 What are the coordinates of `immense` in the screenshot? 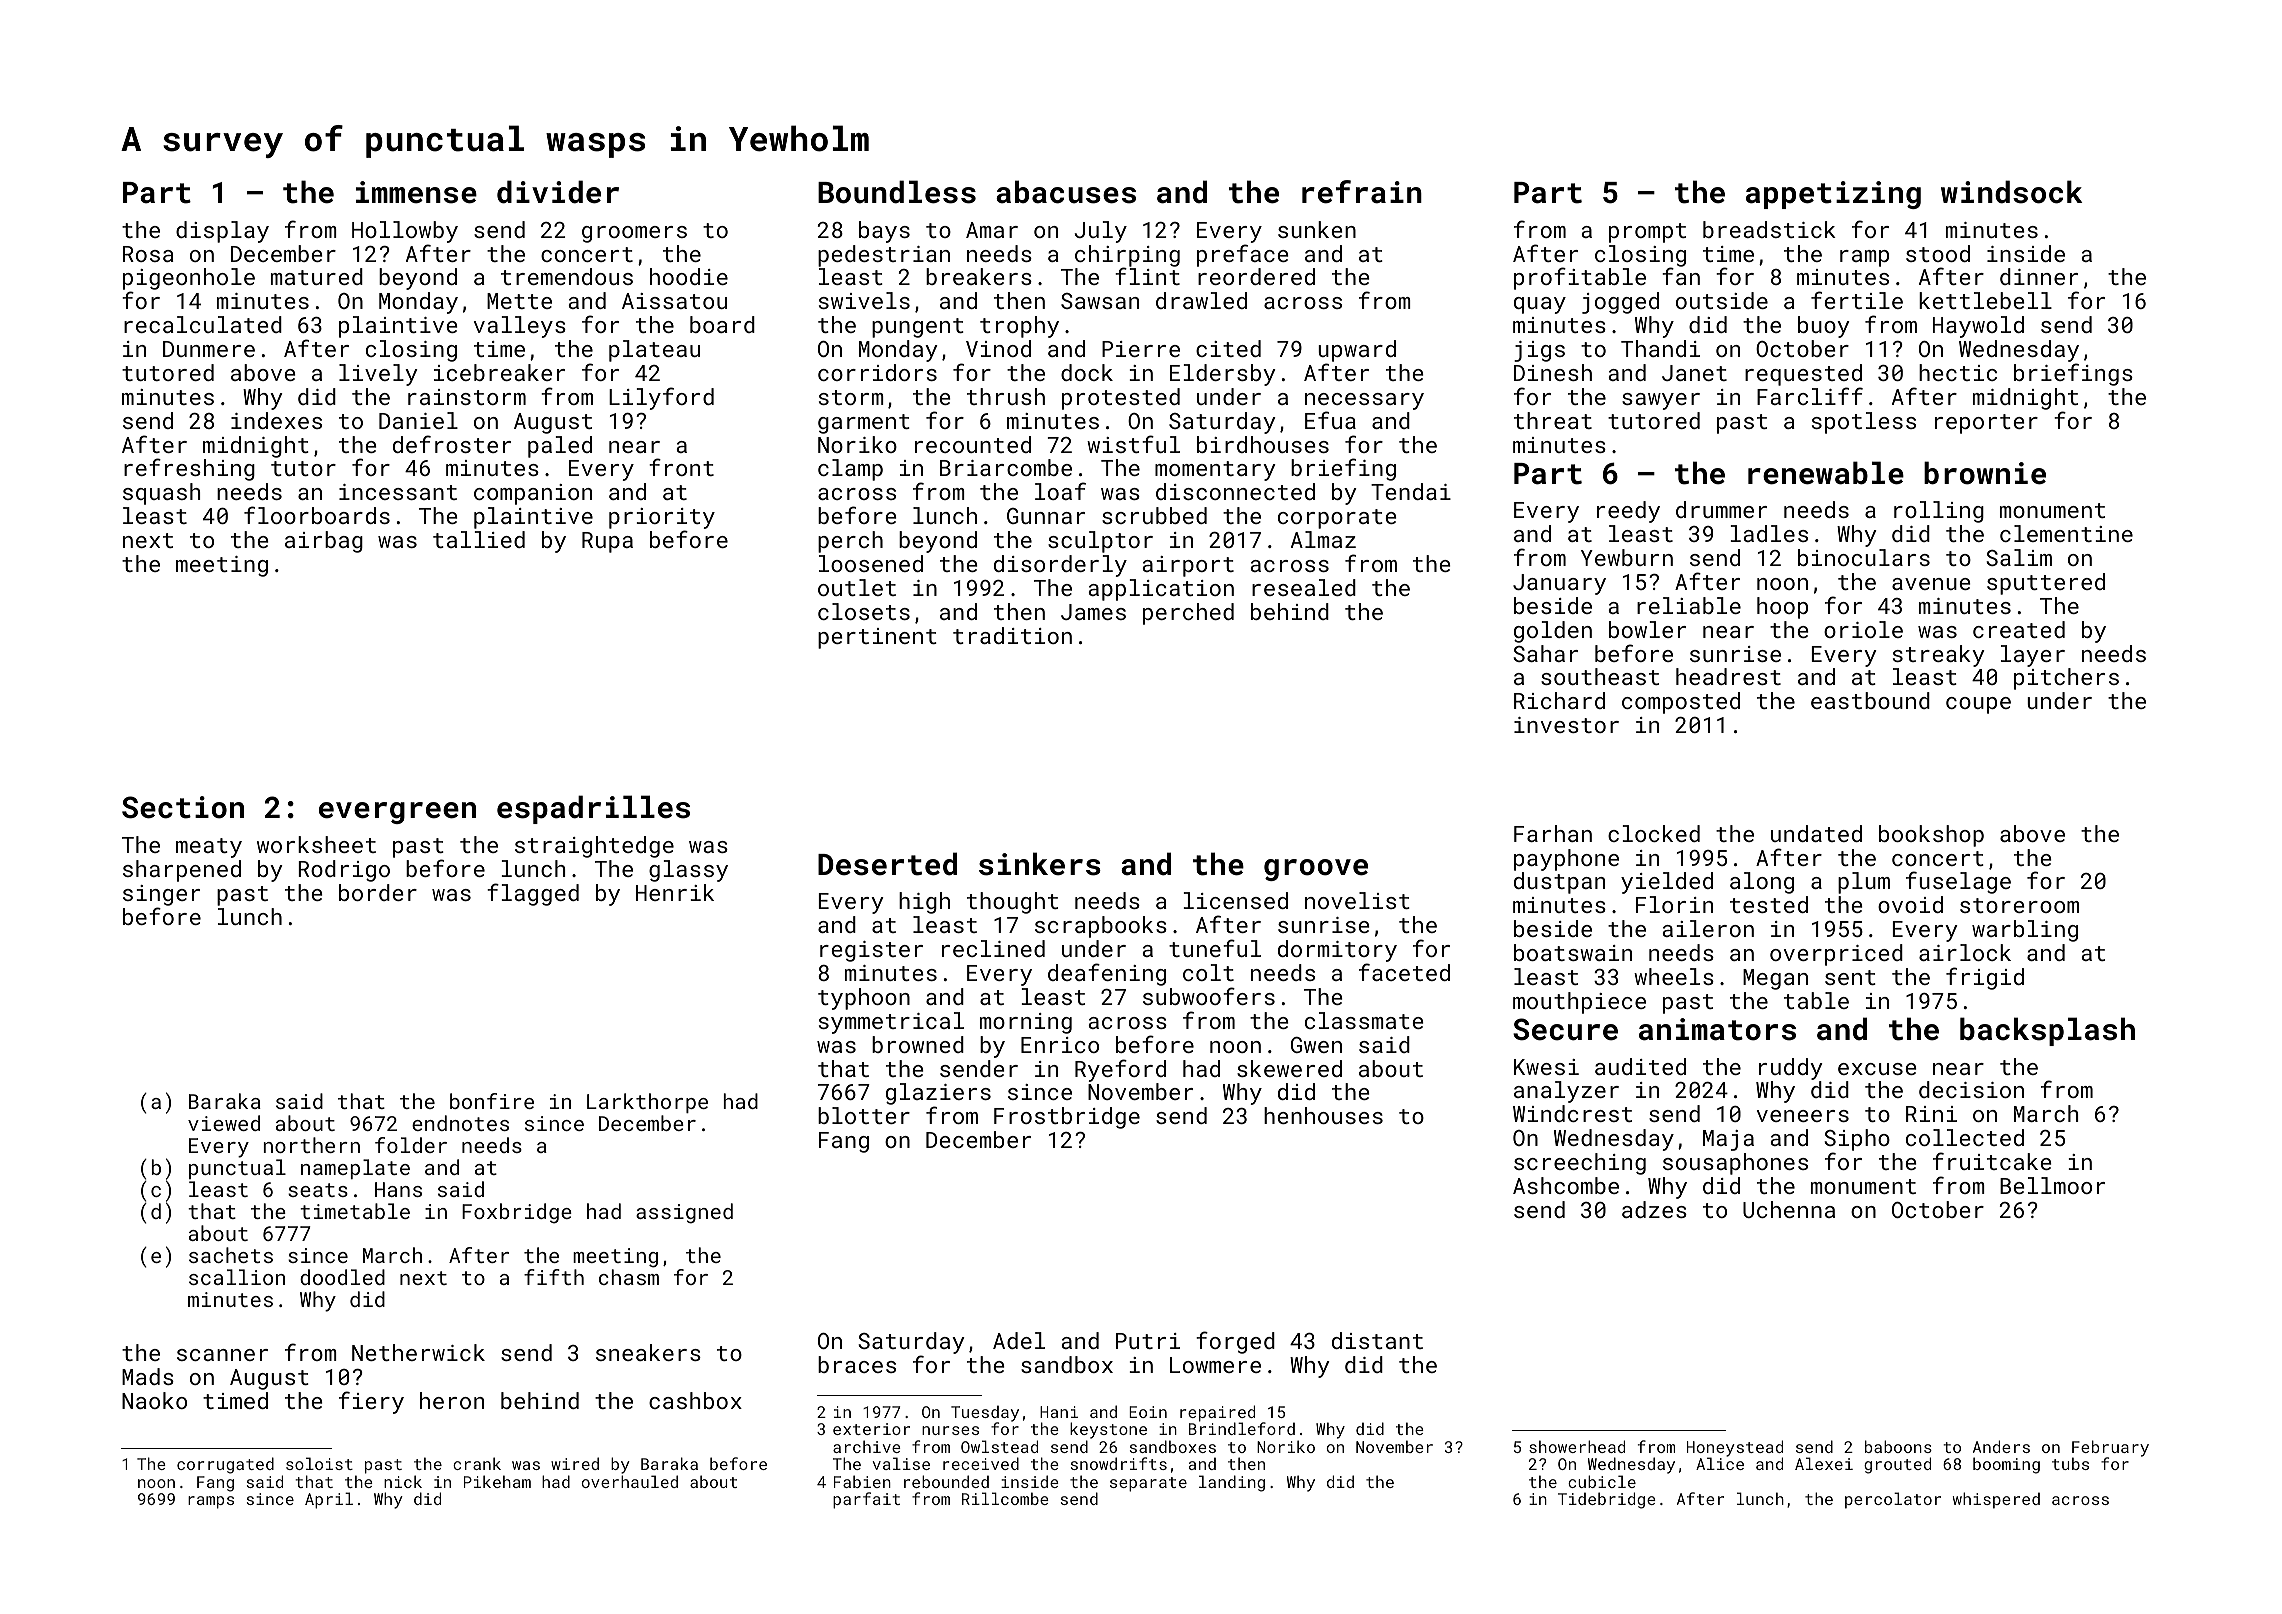 It's located at (416, 192).
